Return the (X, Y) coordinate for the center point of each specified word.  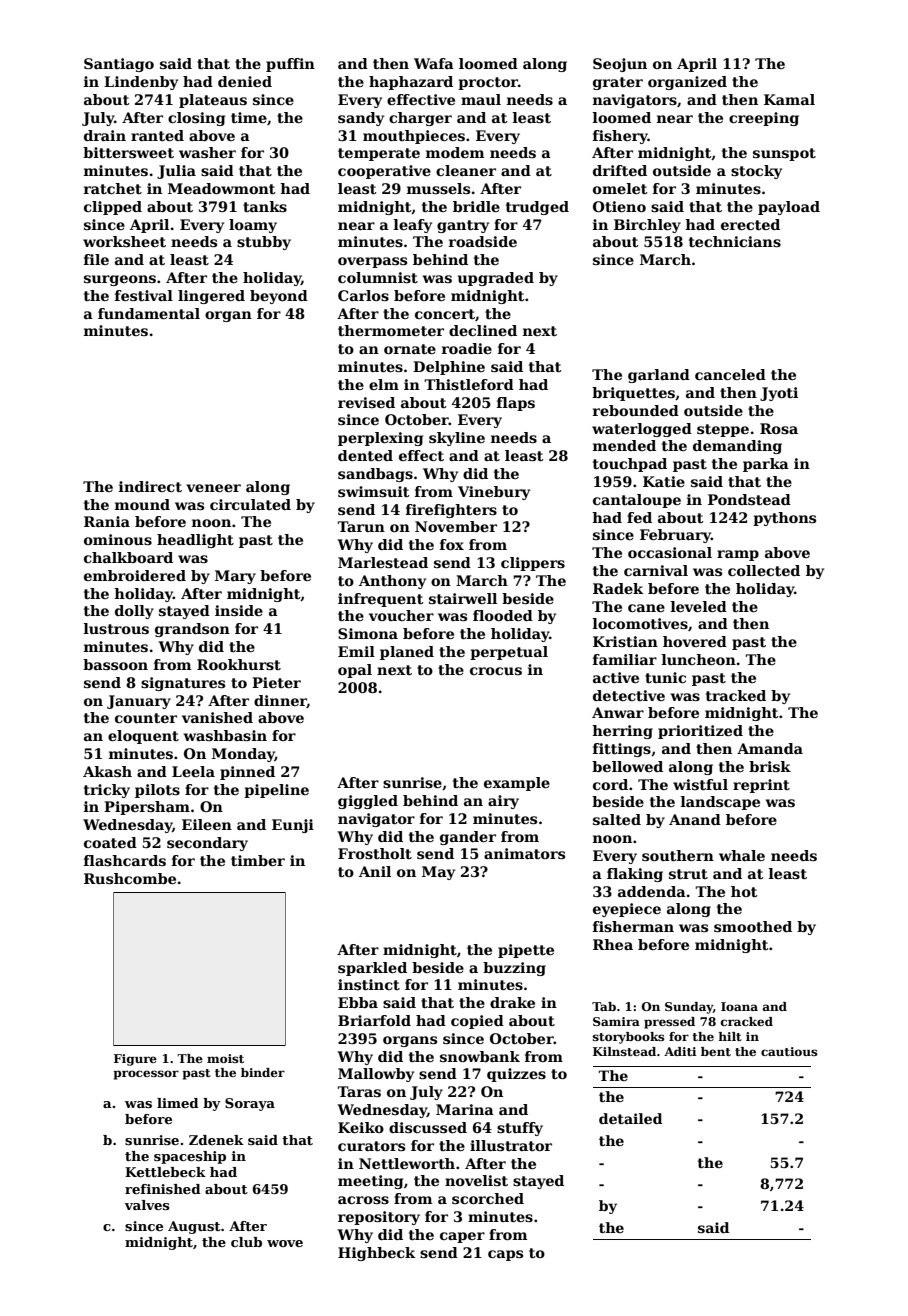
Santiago (119, 65)
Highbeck (376, 1254)
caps (505, 1255)
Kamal (789, 99)
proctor (488, 83)
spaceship (190, 1157)
